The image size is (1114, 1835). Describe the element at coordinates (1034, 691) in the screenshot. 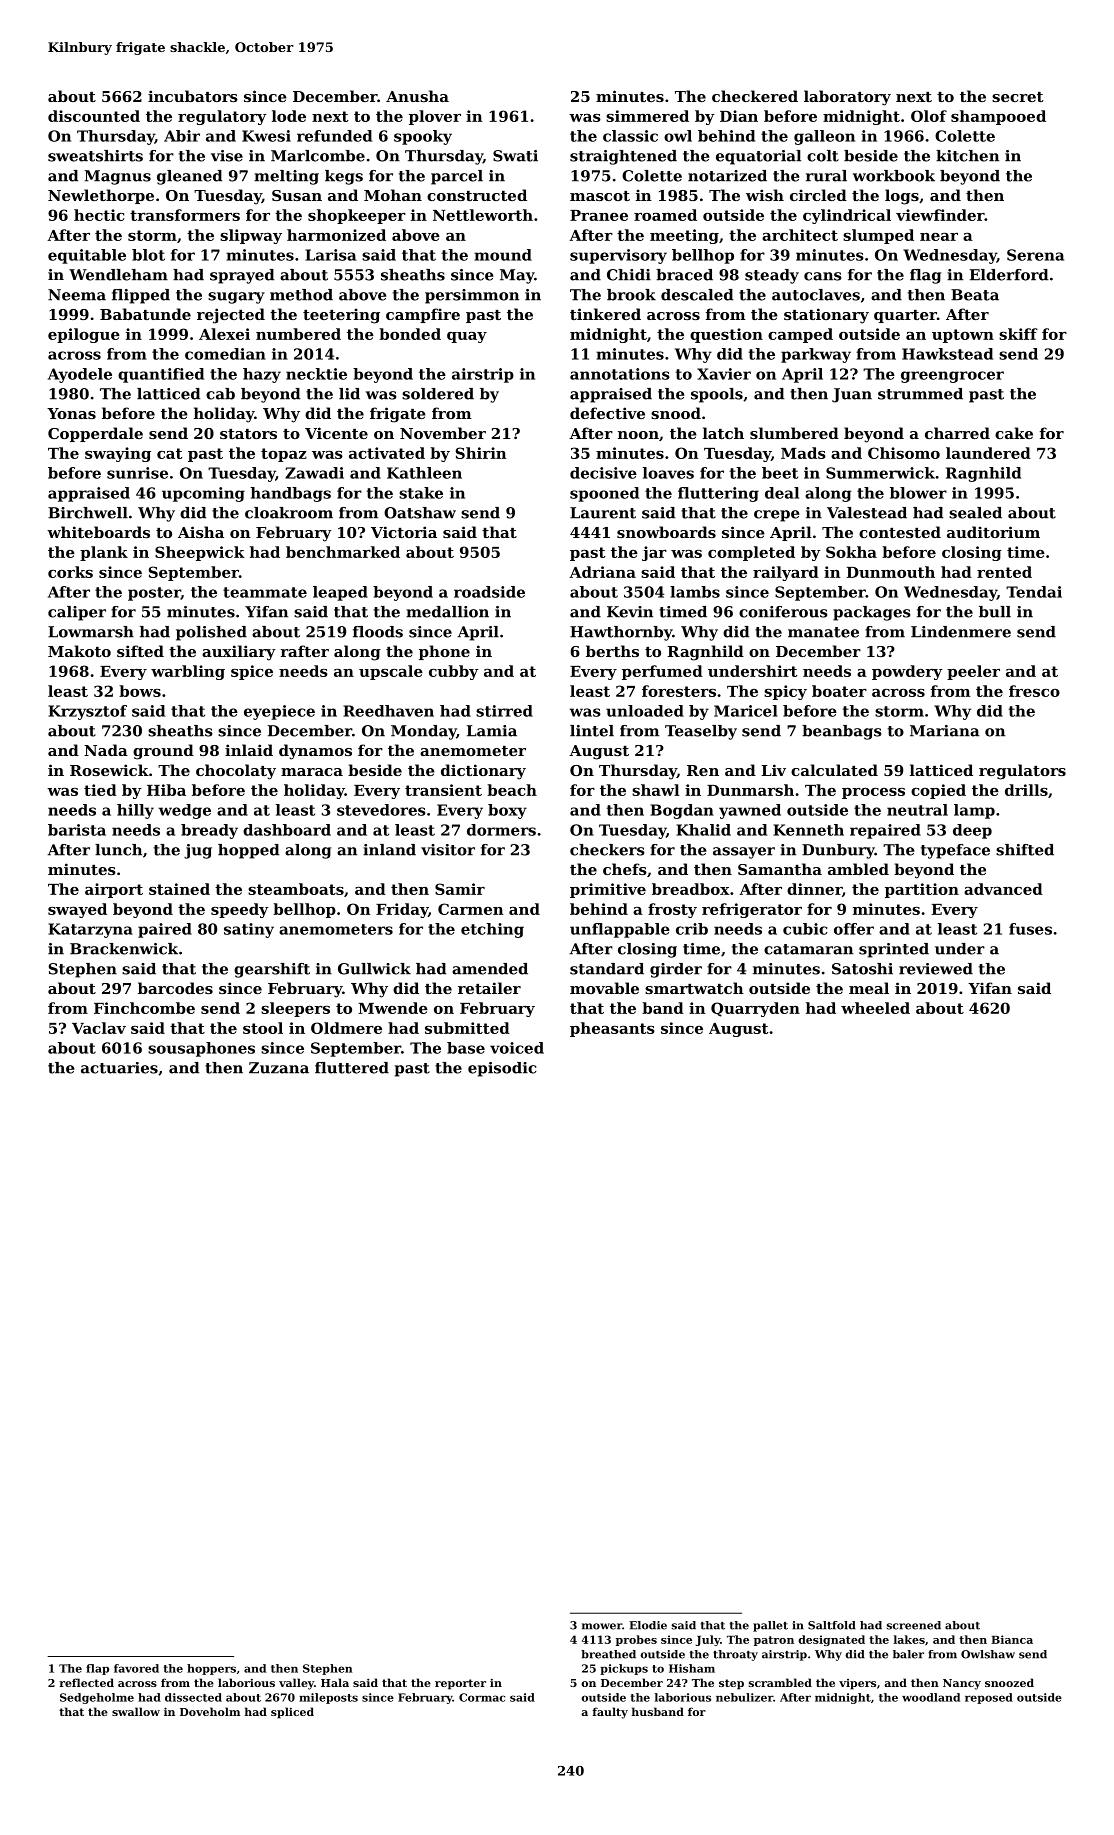

I see `fresco` at that location.
